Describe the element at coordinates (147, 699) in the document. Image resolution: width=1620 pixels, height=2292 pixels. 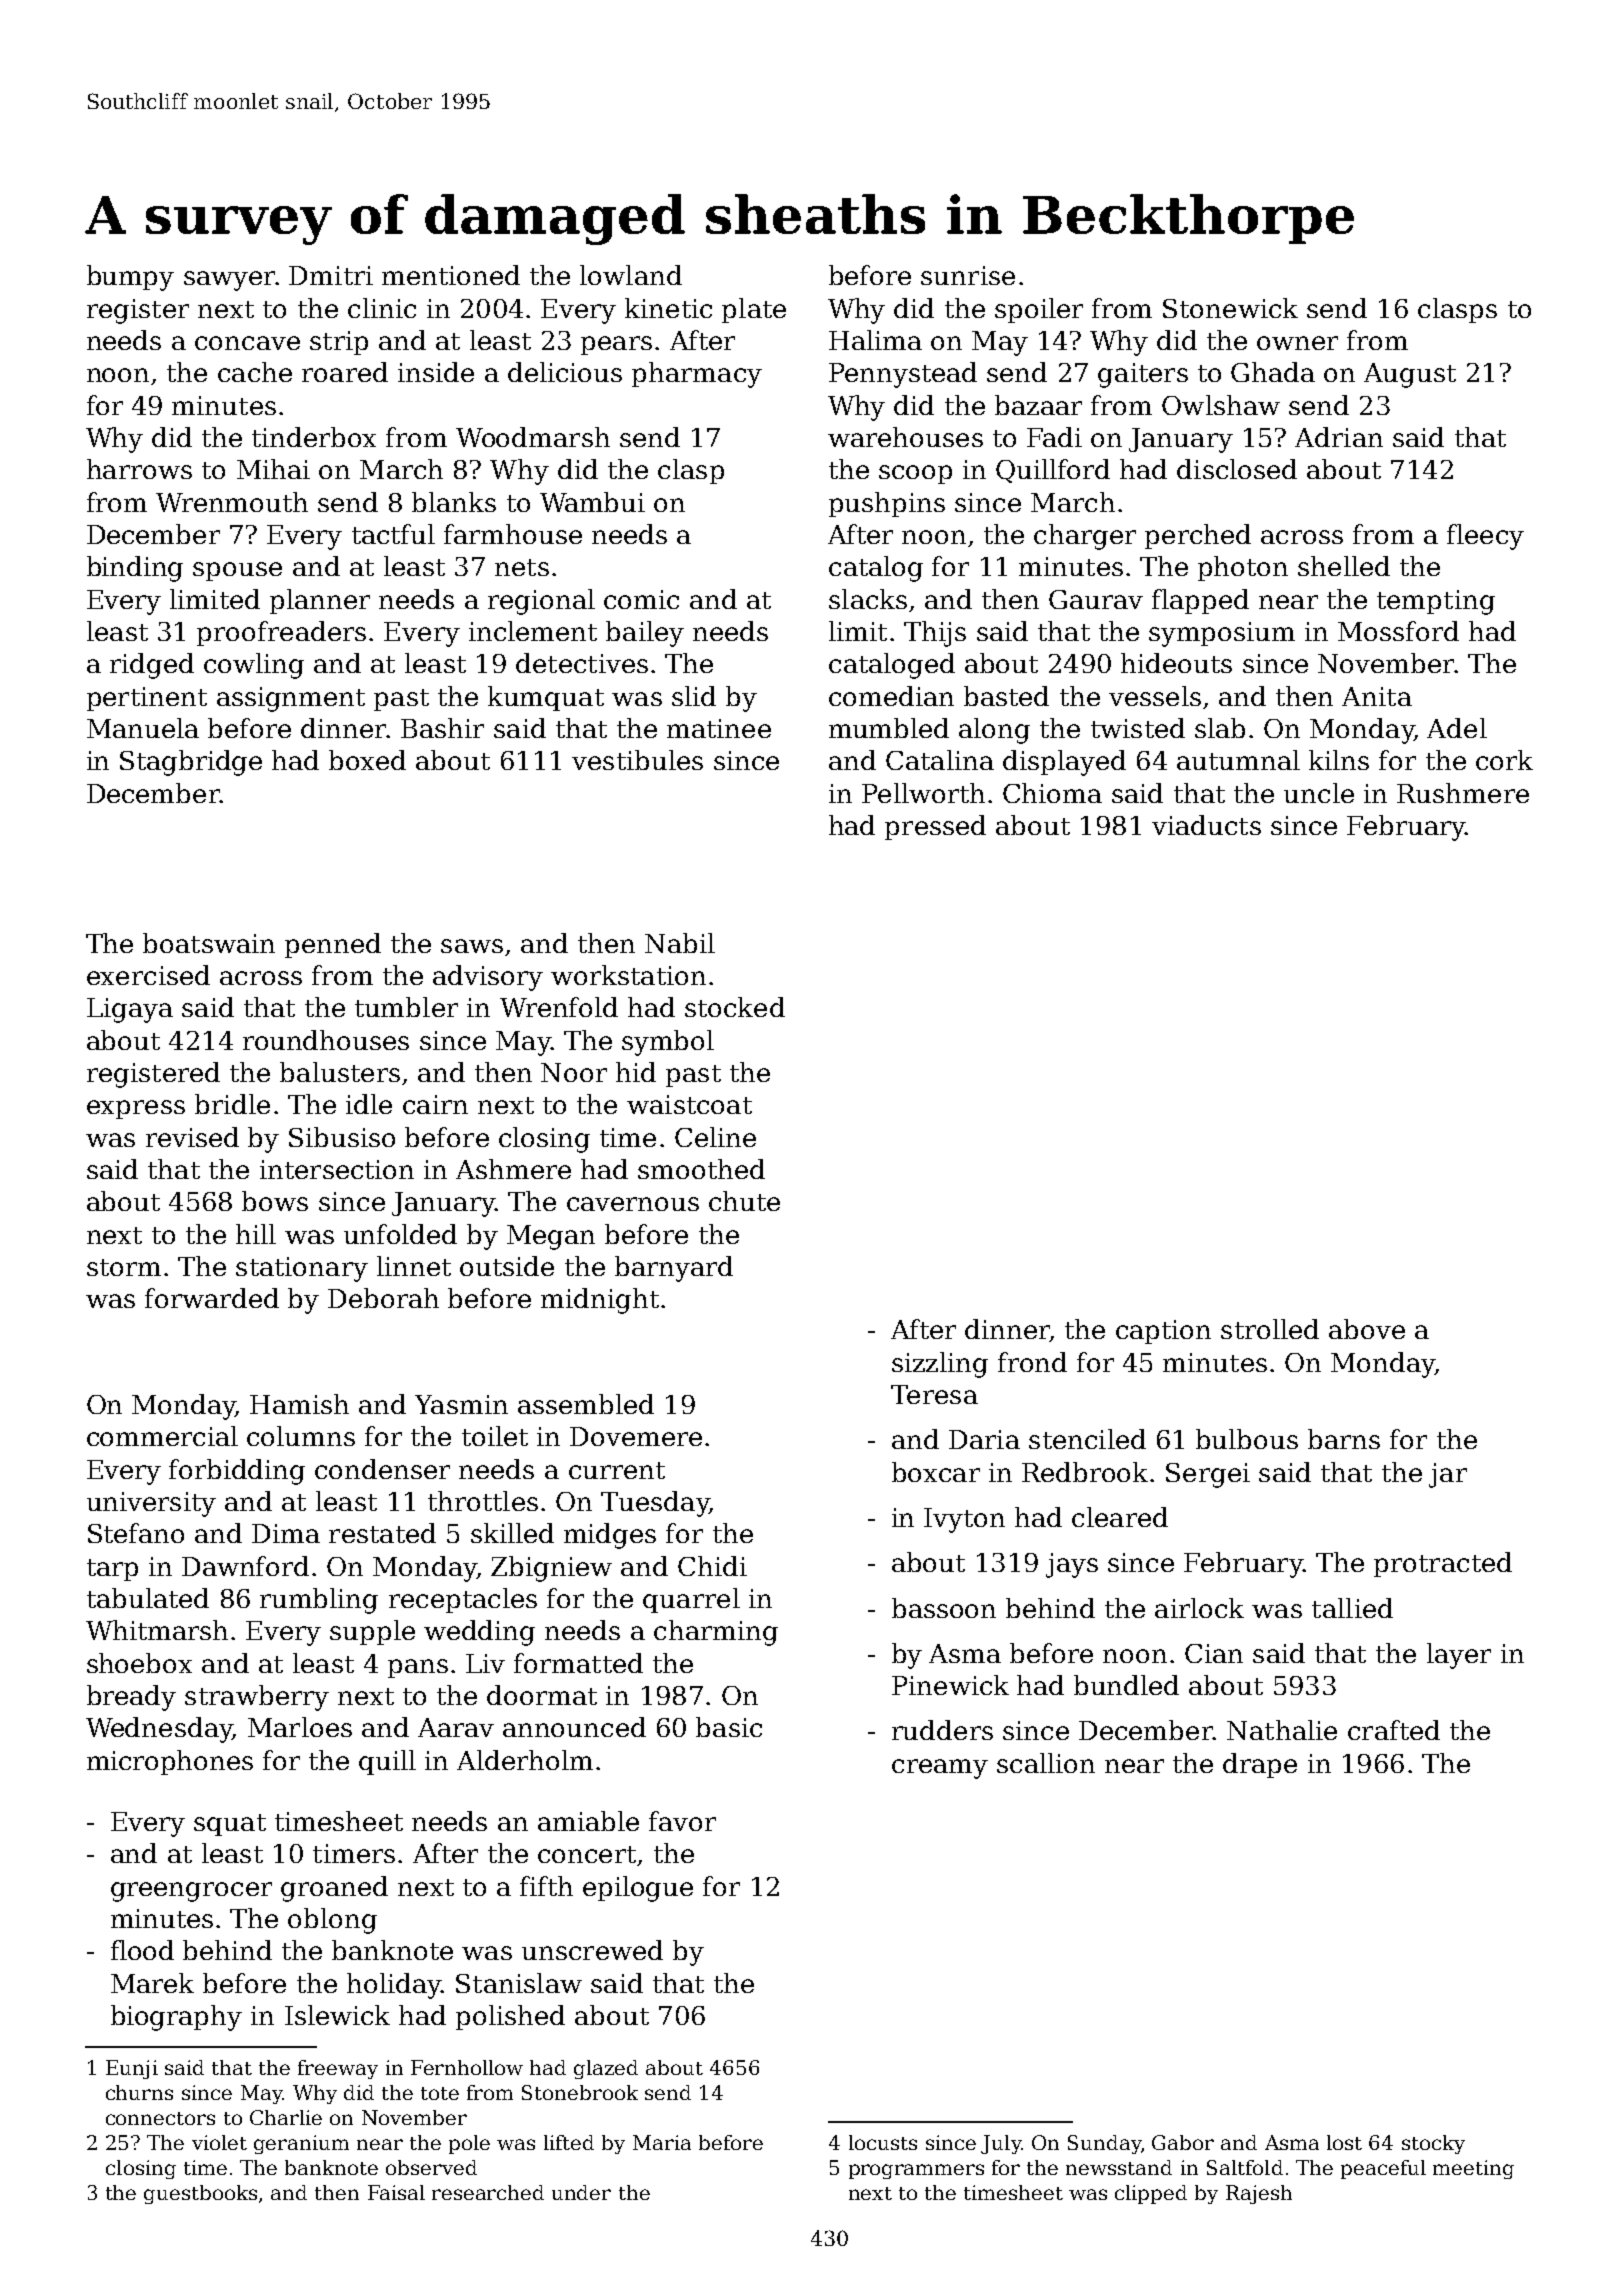
I see `pertinent` at that location.
